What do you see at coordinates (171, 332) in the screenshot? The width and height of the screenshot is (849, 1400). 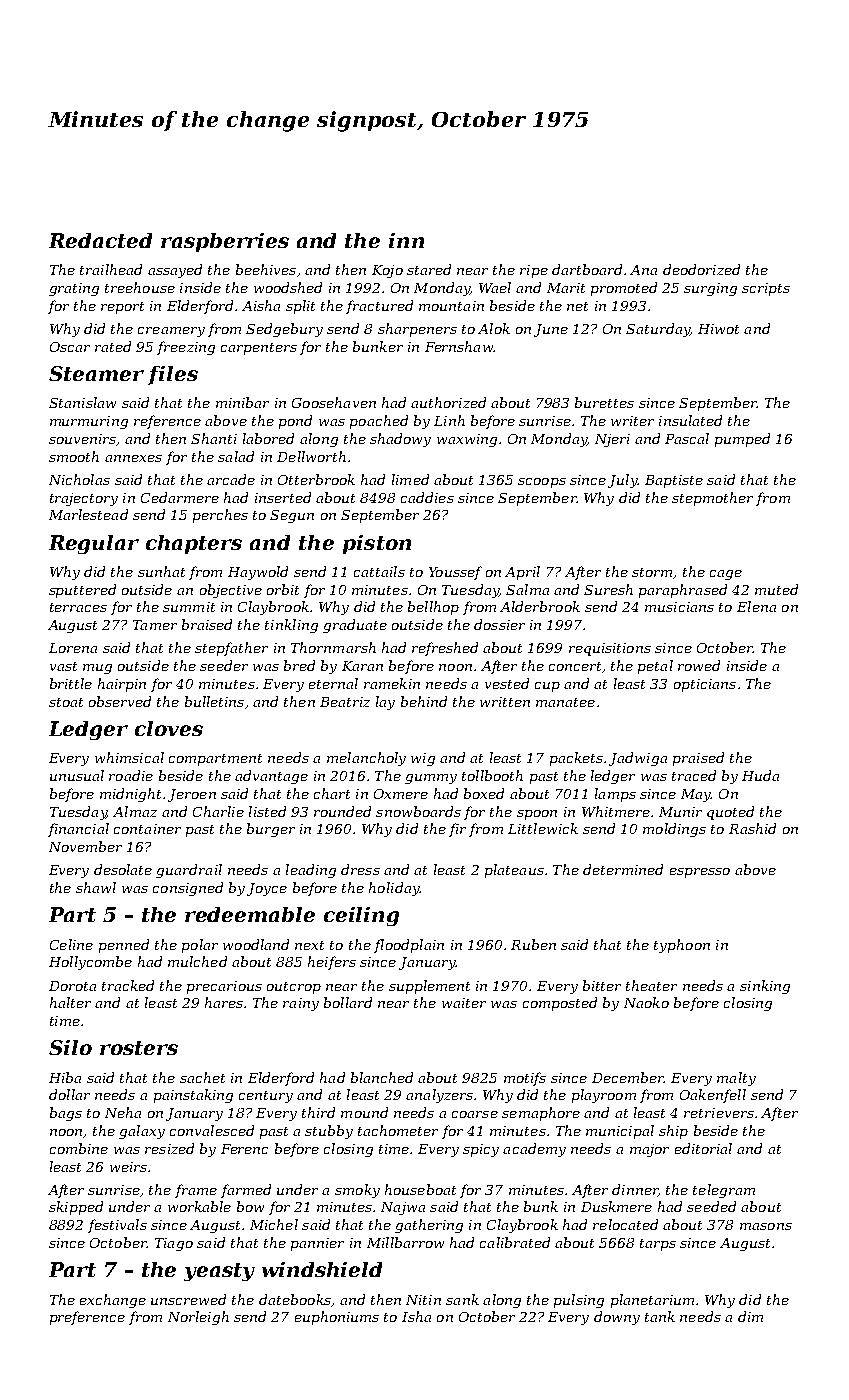 I see `creamery` at bounding box center [171, 332].
